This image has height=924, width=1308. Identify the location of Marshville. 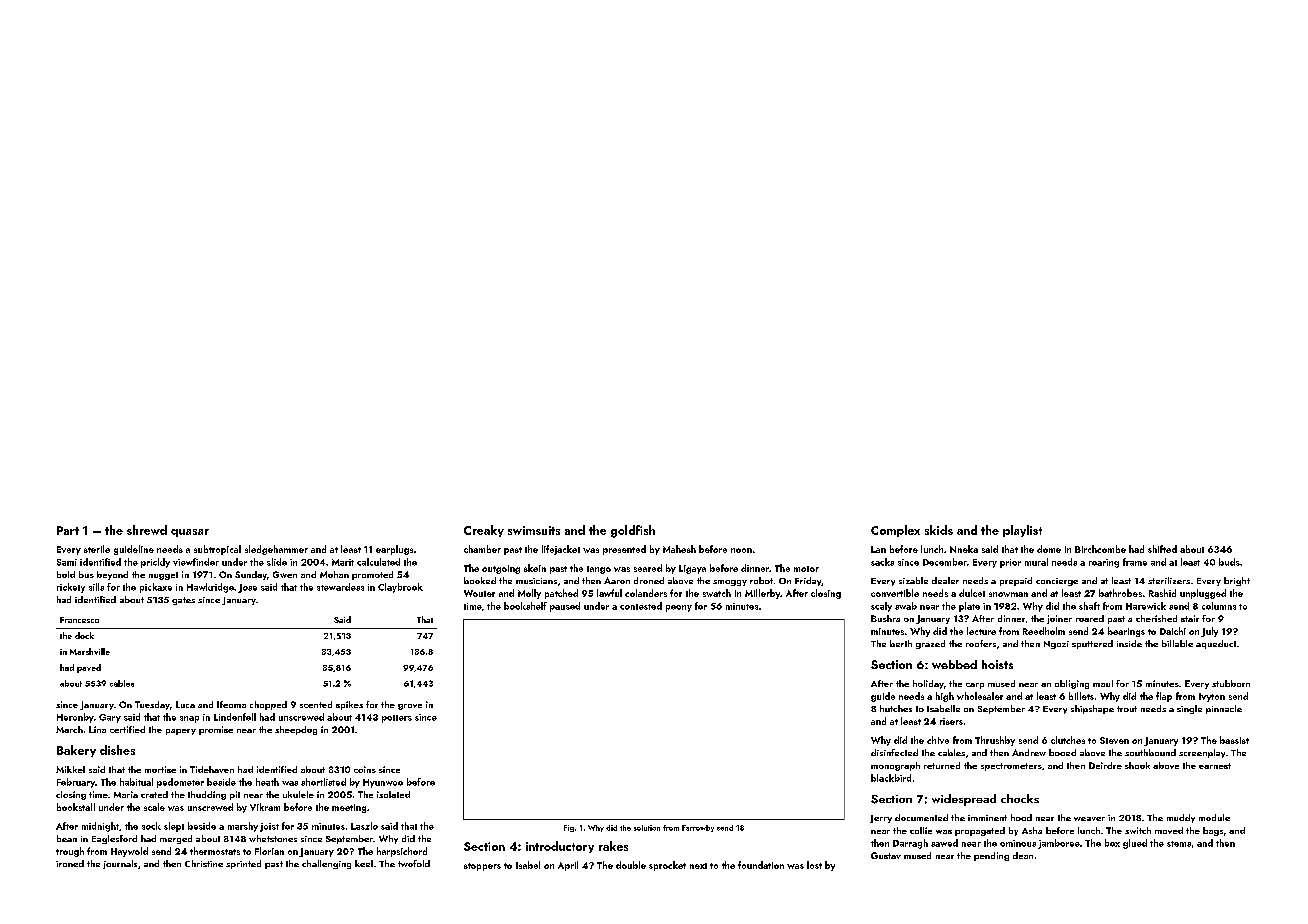
(90, 651).
